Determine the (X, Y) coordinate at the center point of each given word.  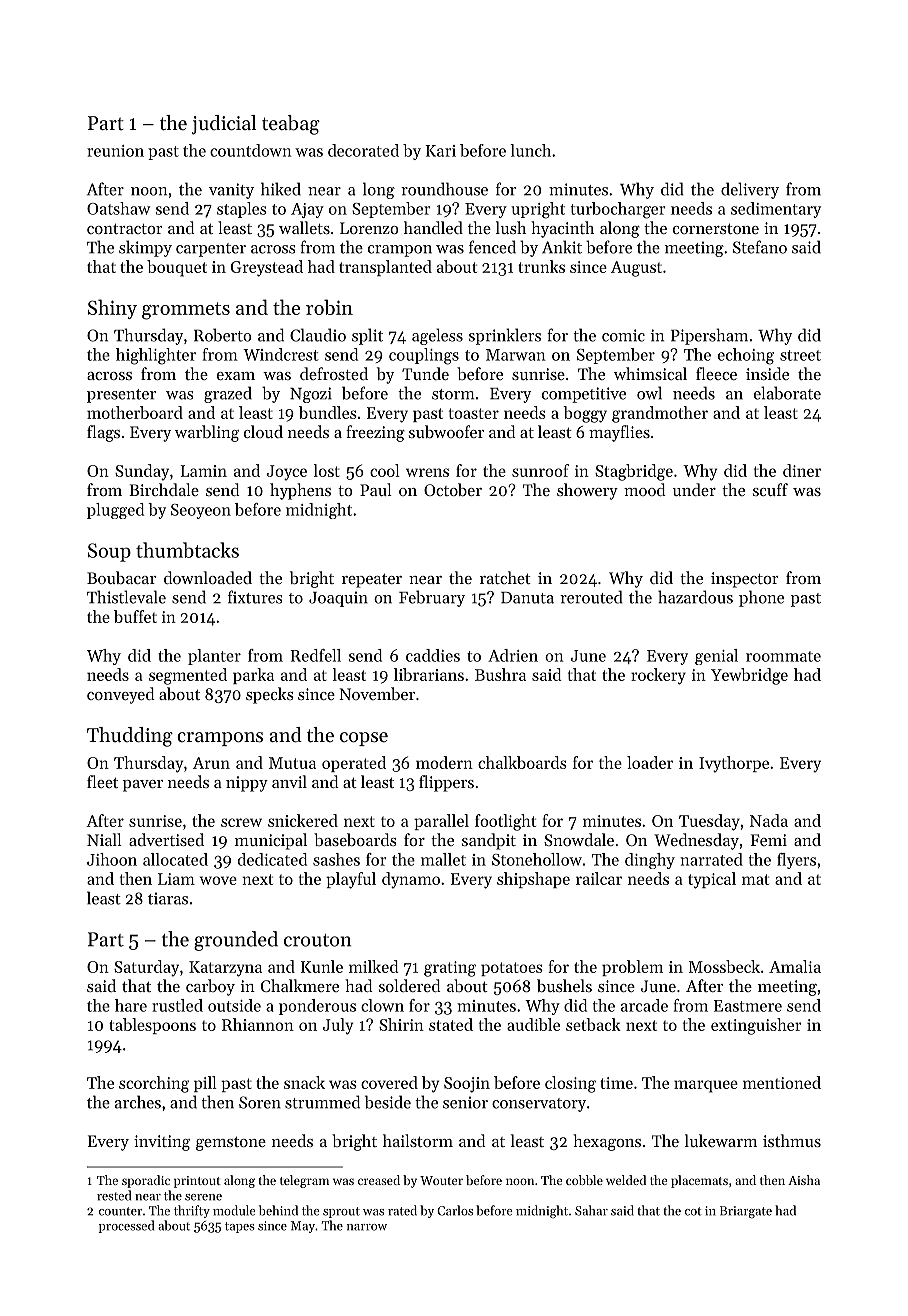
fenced (492, 247)
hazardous (695, 597)
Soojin (467, 1085)
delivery (750, 190)
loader (650, 762)
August (636, 269)
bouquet (177, 268)
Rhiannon (258, 1024)
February (432, 598)
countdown (251, 150)
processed (126, 1226)
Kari (440, 151)
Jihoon (112, 859)
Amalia (795, 966)
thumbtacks (187, 550)
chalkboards (522, 762)
